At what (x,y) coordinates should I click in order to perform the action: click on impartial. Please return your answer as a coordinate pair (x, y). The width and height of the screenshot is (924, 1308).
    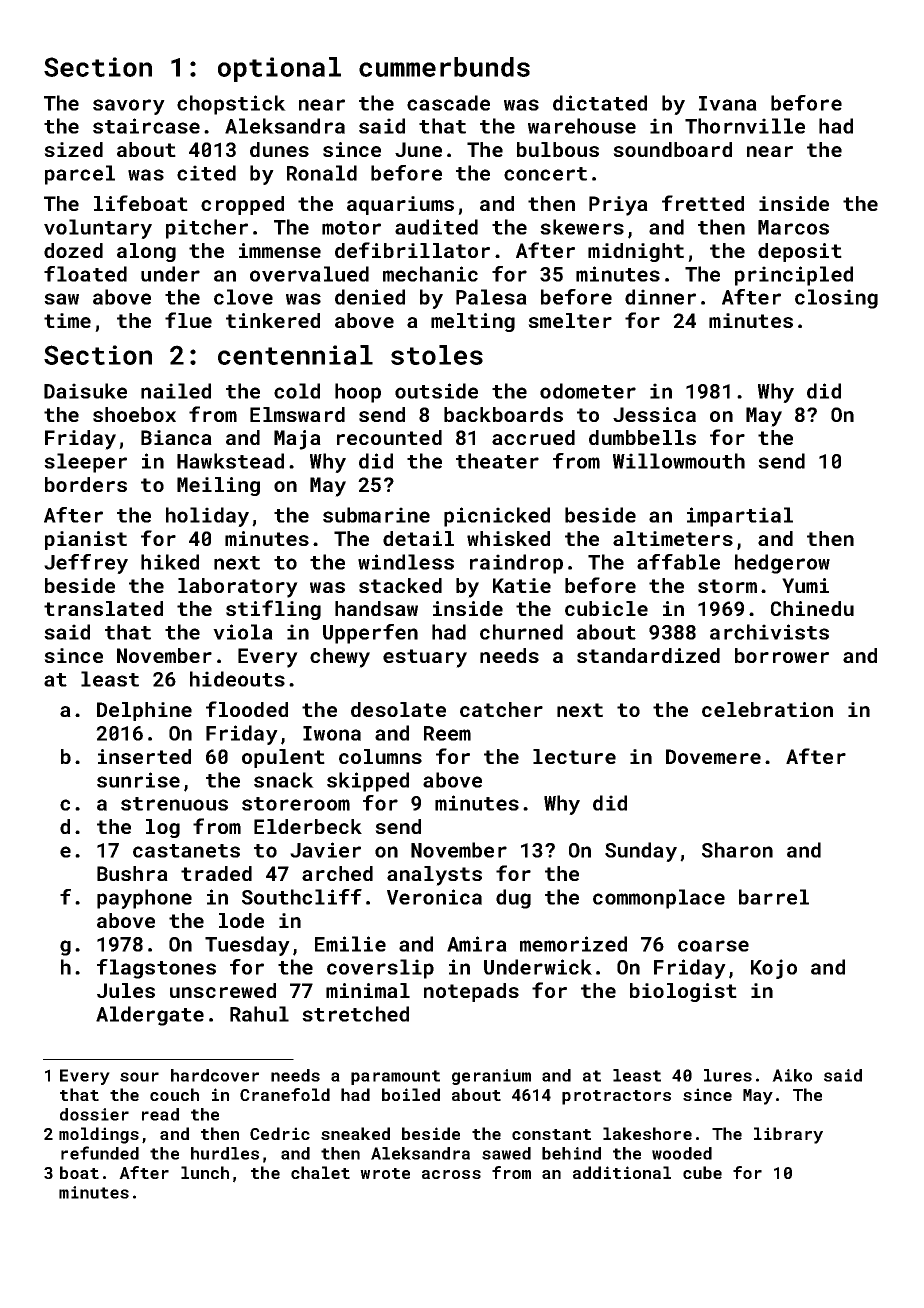
    Looking at the image, I should click on (740, 517).
